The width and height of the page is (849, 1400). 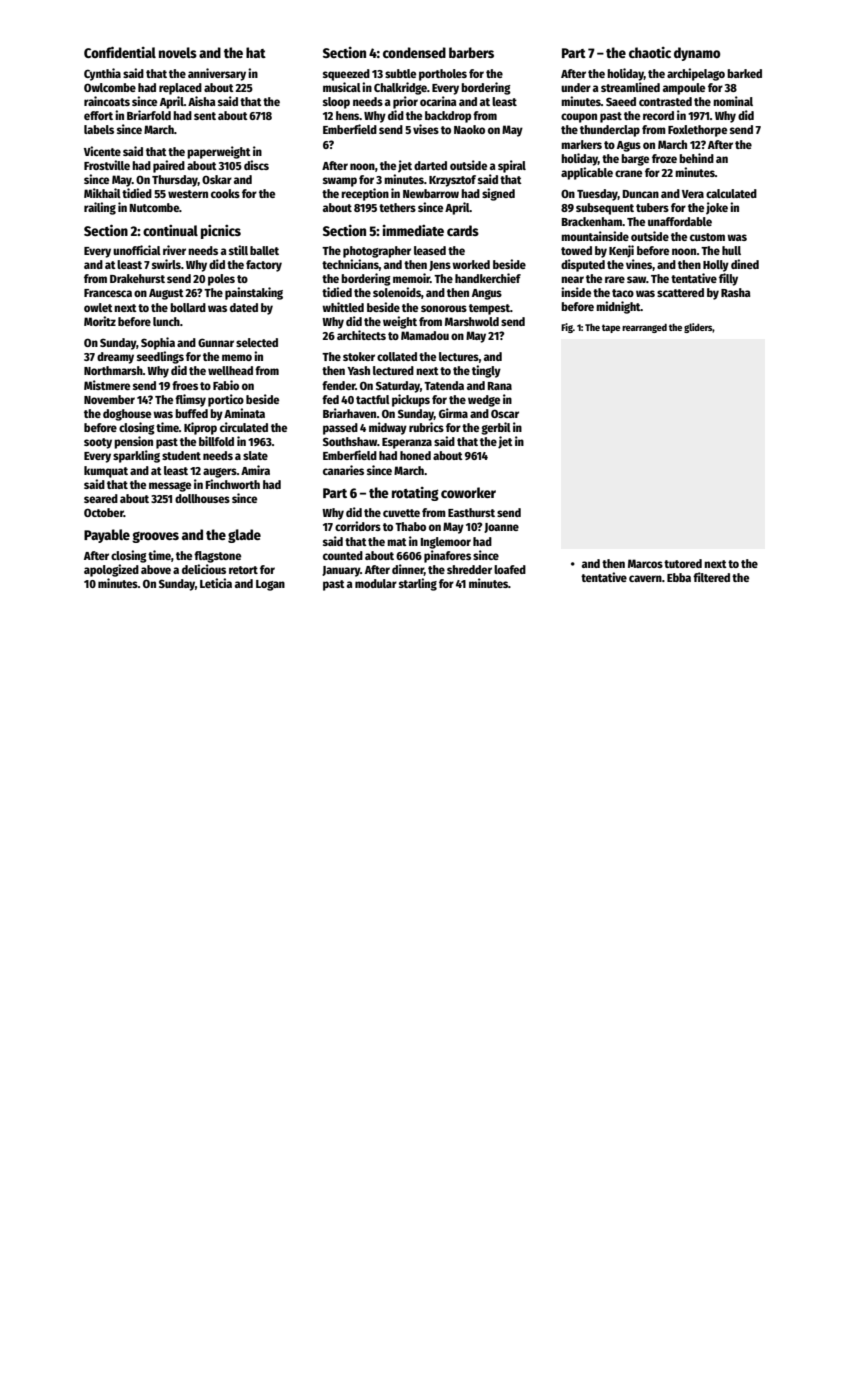 I want to click on Francesca, so click(x=108, y=293).
